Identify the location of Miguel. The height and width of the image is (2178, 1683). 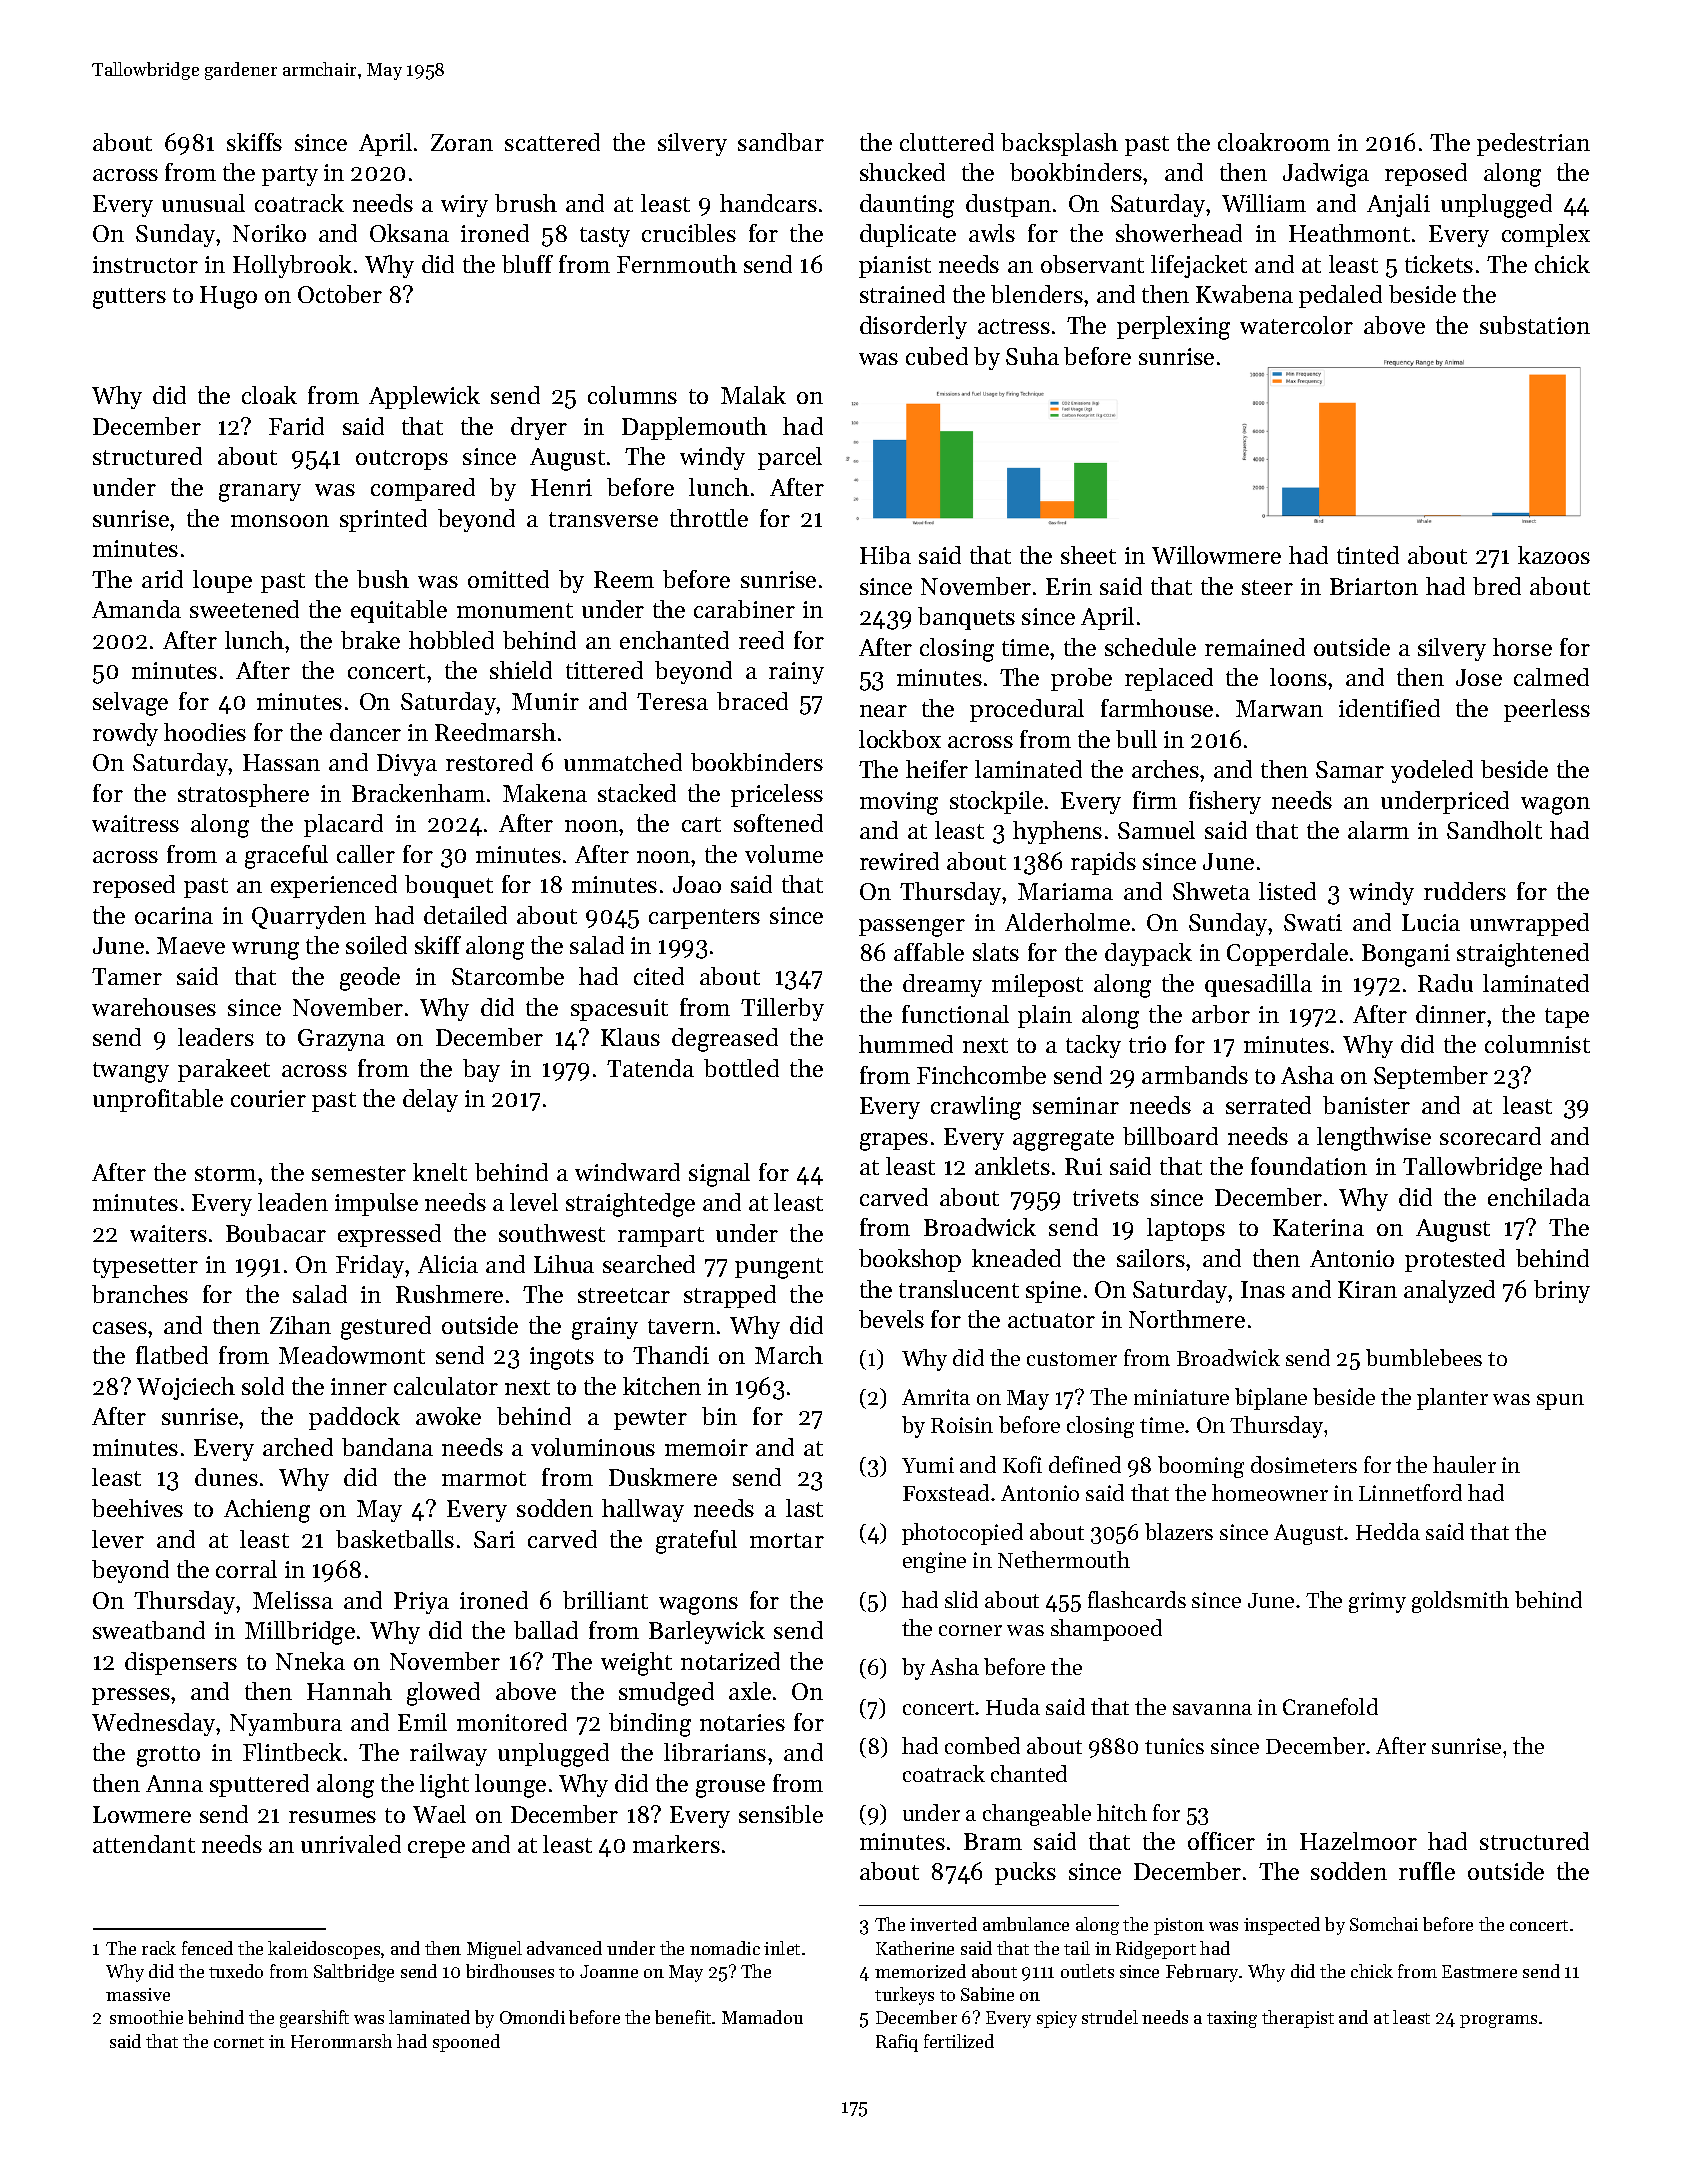
(494, 1950).
